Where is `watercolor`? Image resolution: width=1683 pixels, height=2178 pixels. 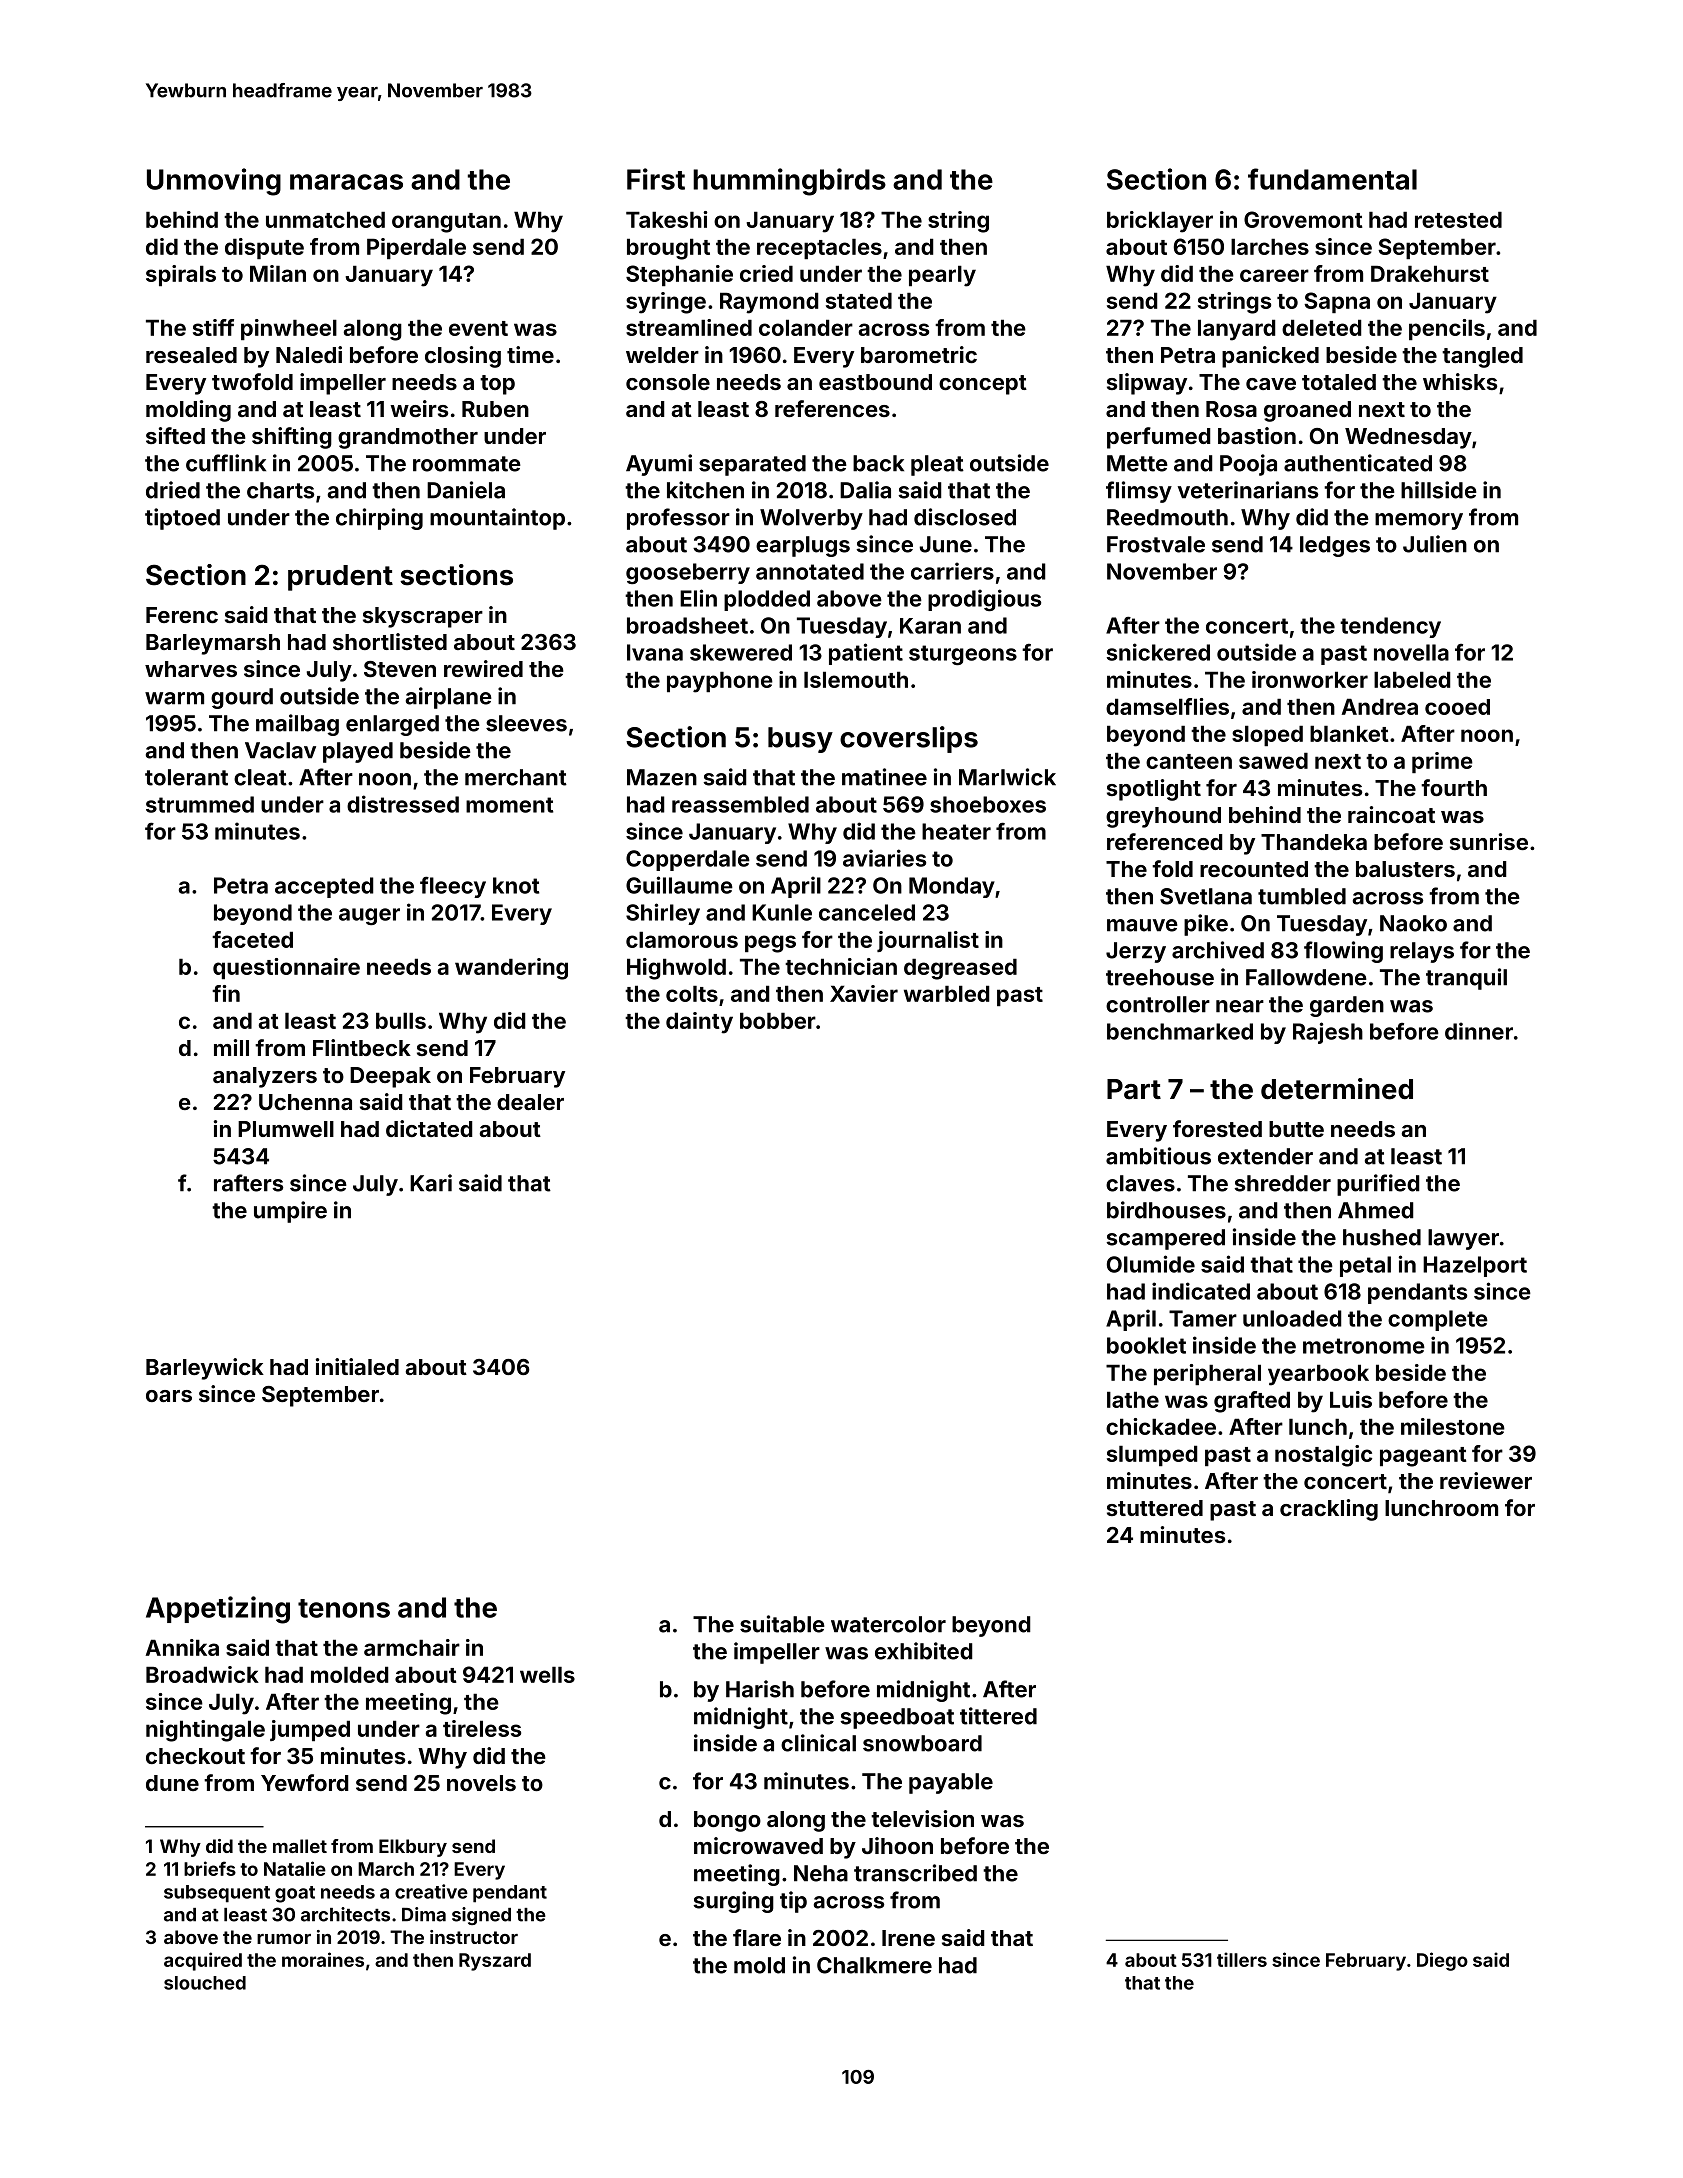
watercolor is located at coordinates (888, 1624).
